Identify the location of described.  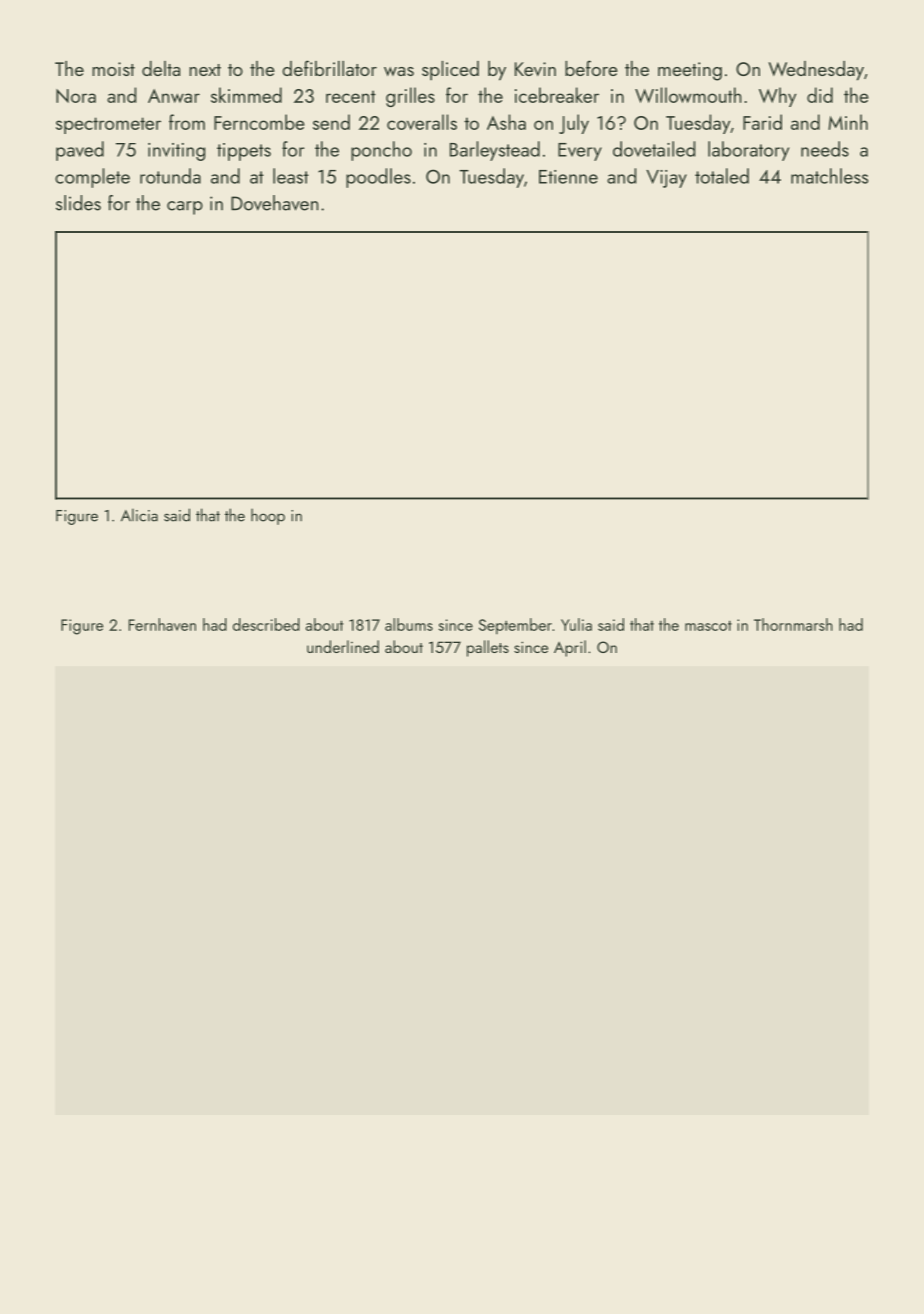
(266, 624).
